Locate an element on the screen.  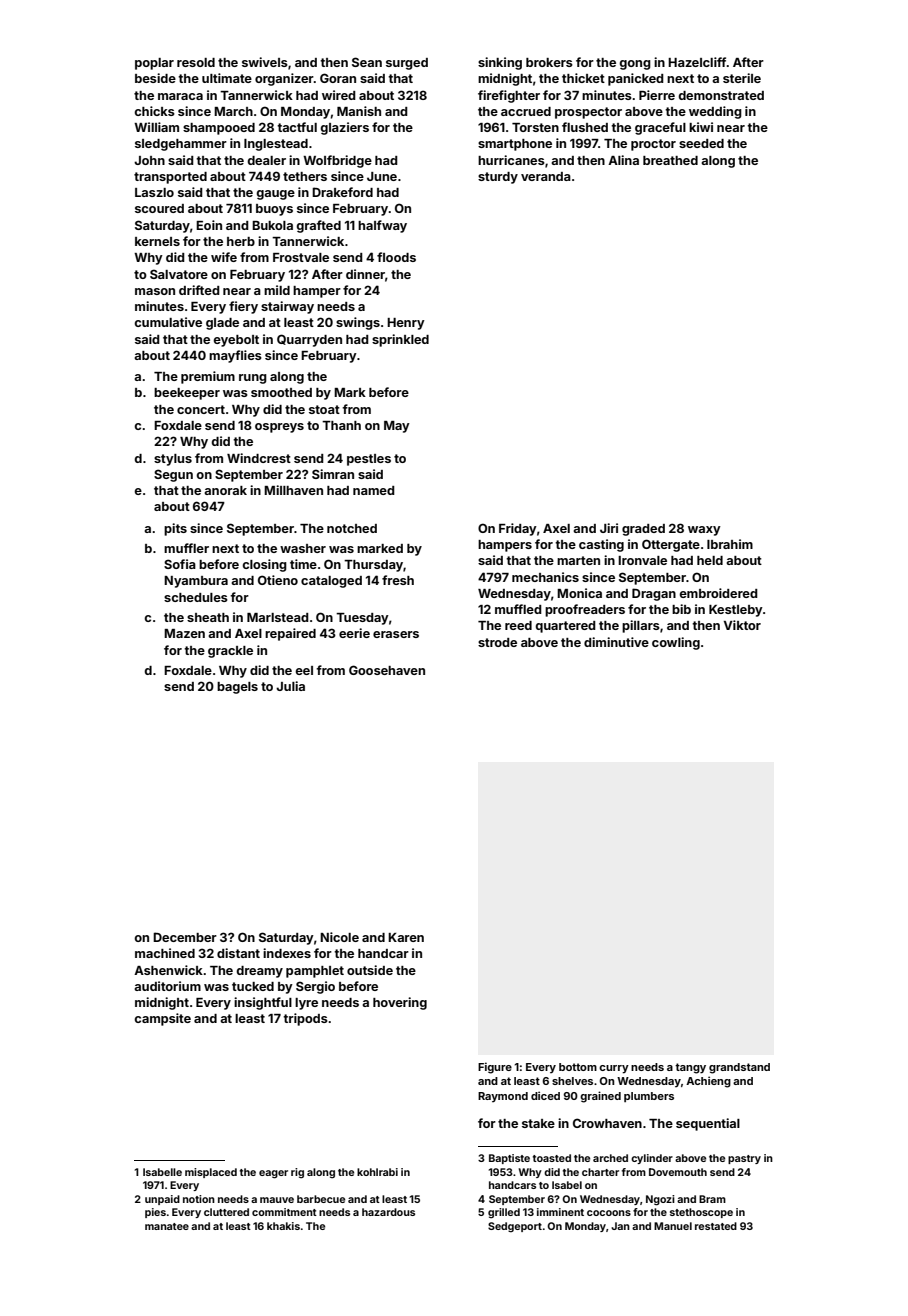
stake is located at coordinates (538, 1123).
